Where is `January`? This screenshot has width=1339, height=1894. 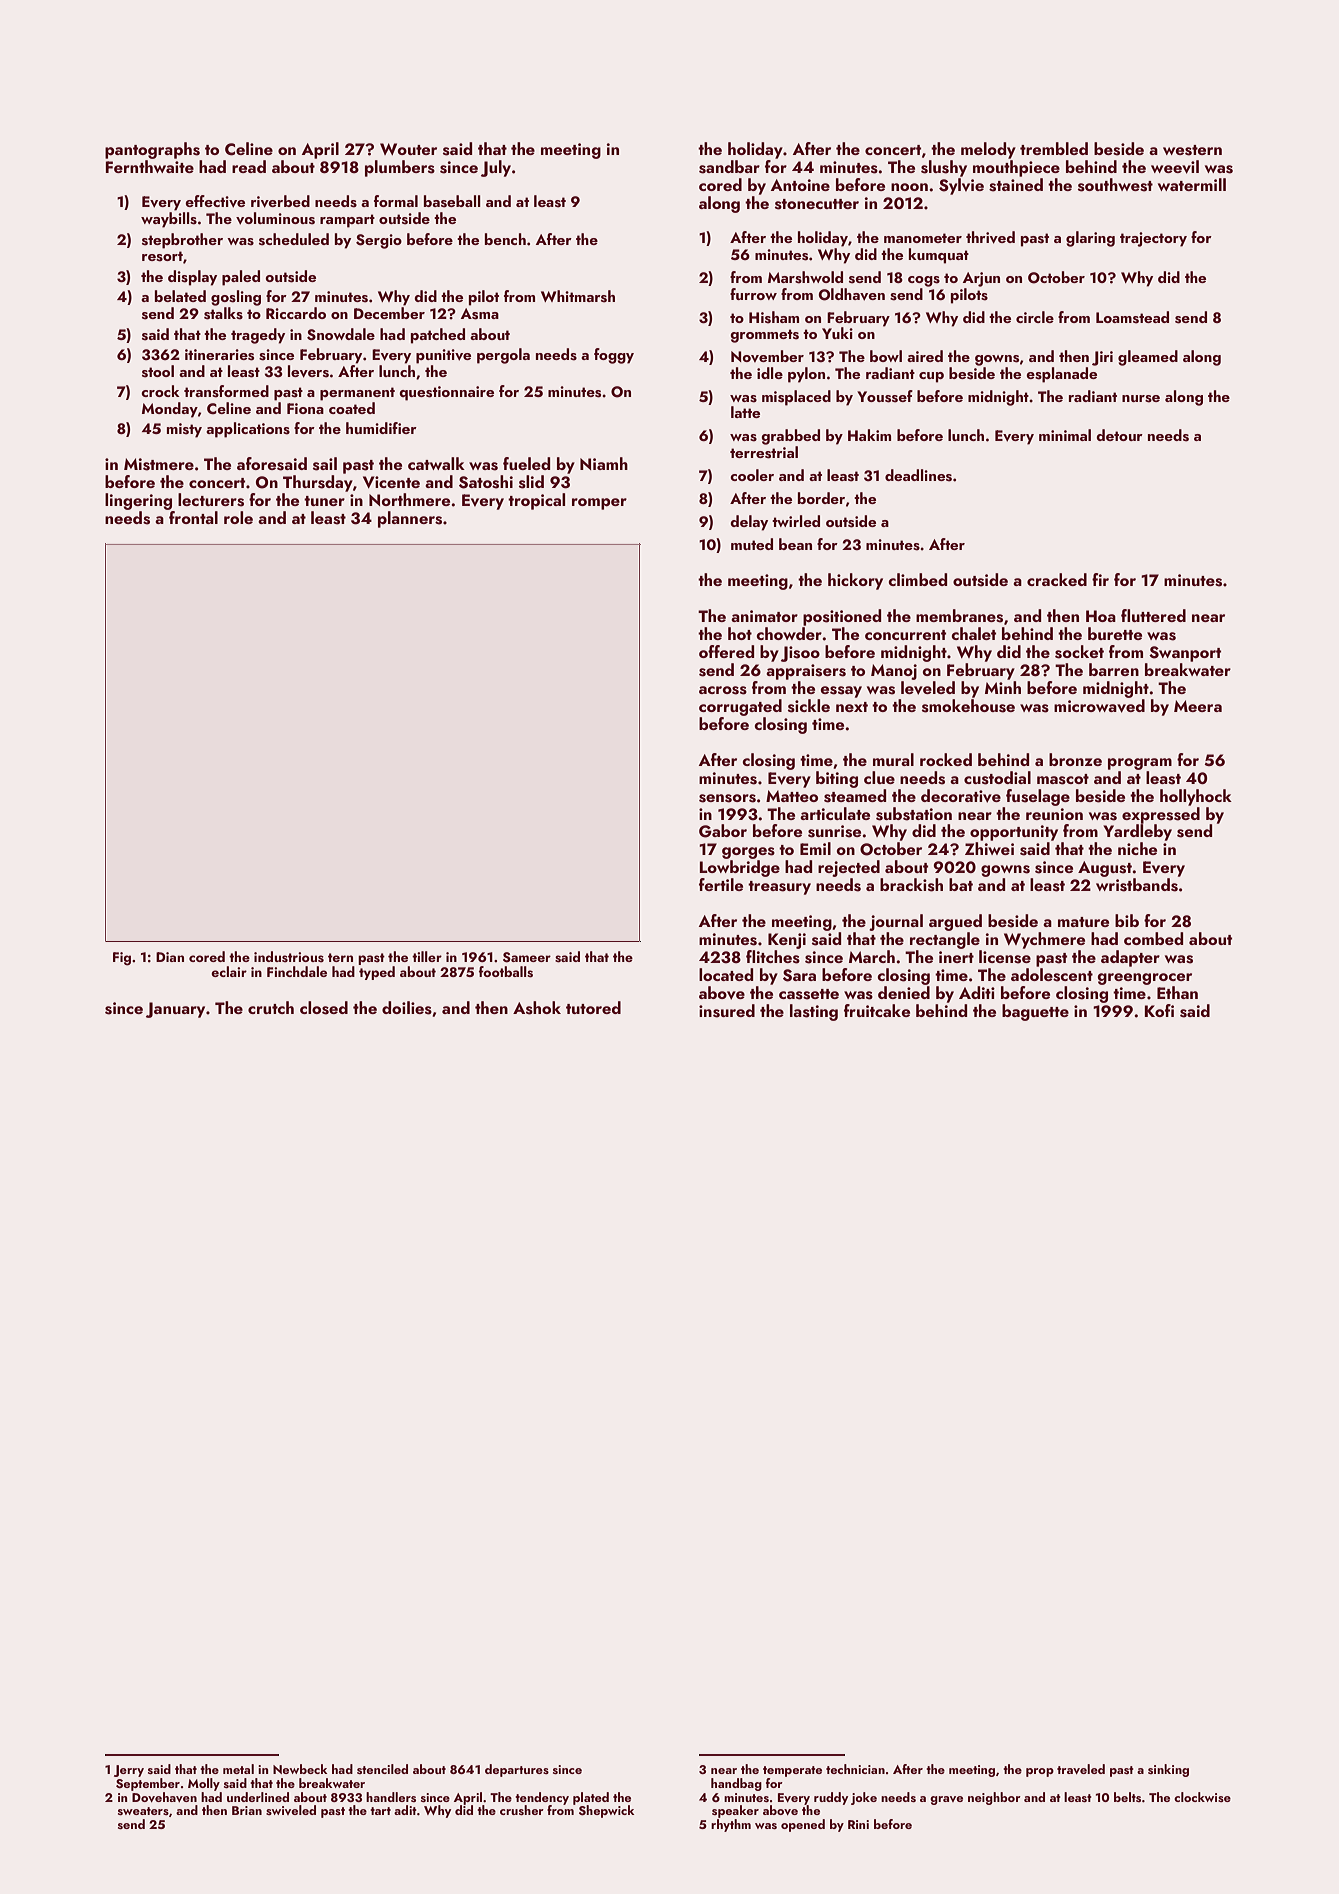 January is located at coordinates (175, 1010).
